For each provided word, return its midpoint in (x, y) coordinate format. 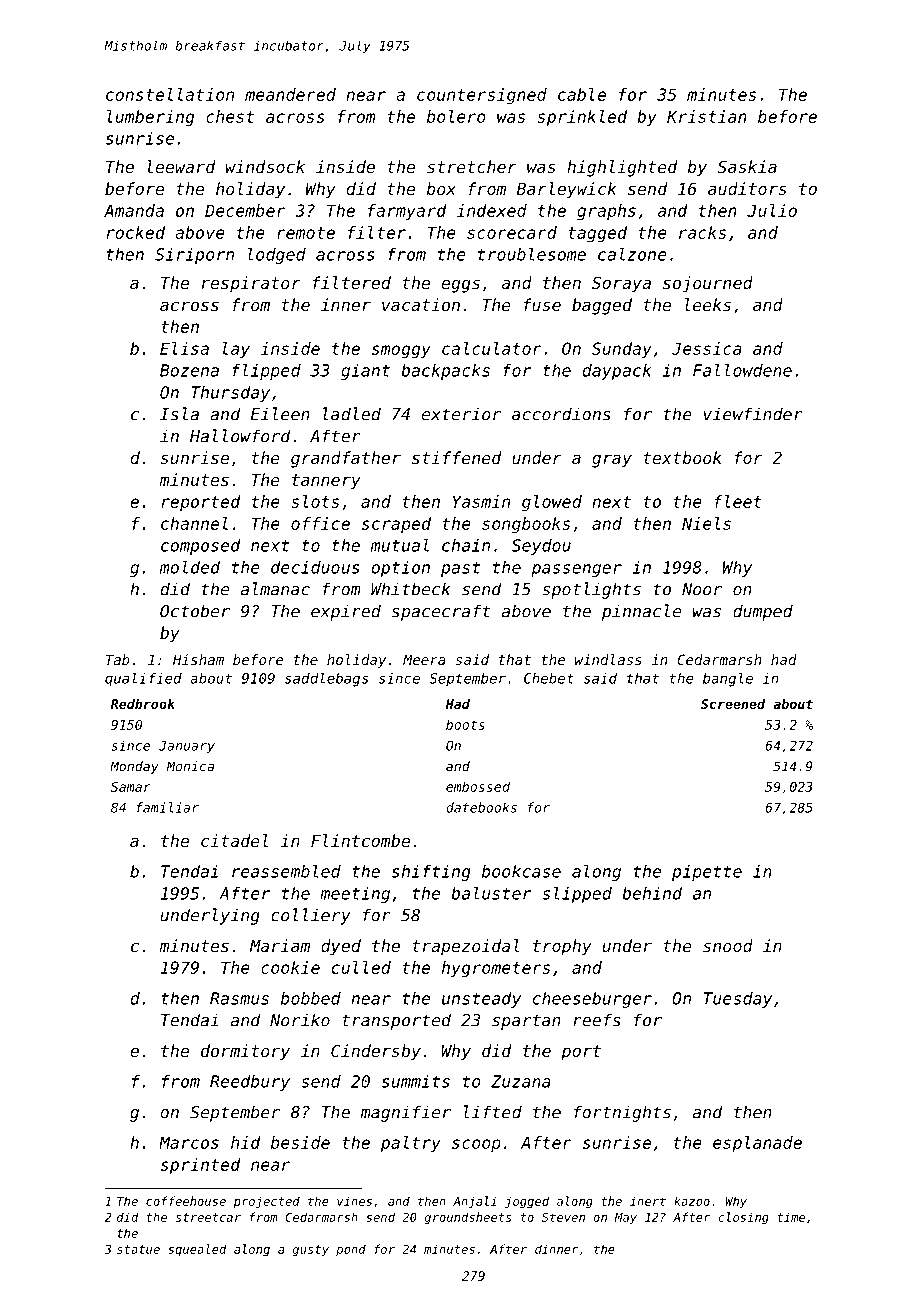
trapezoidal (466, 947)
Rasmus (239, 998)
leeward (181, 166)
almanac (275, 589)
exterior (461, 414)
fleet (738, 501)
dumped (763, 612)
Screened (733, 704)
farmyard (407, 212)
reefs (597, 1020)
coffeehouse (186, 1201)
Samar (131, 787)
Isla (179, 414)
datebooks (481, 807)
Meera (424, 659)
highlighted (622, 168)
